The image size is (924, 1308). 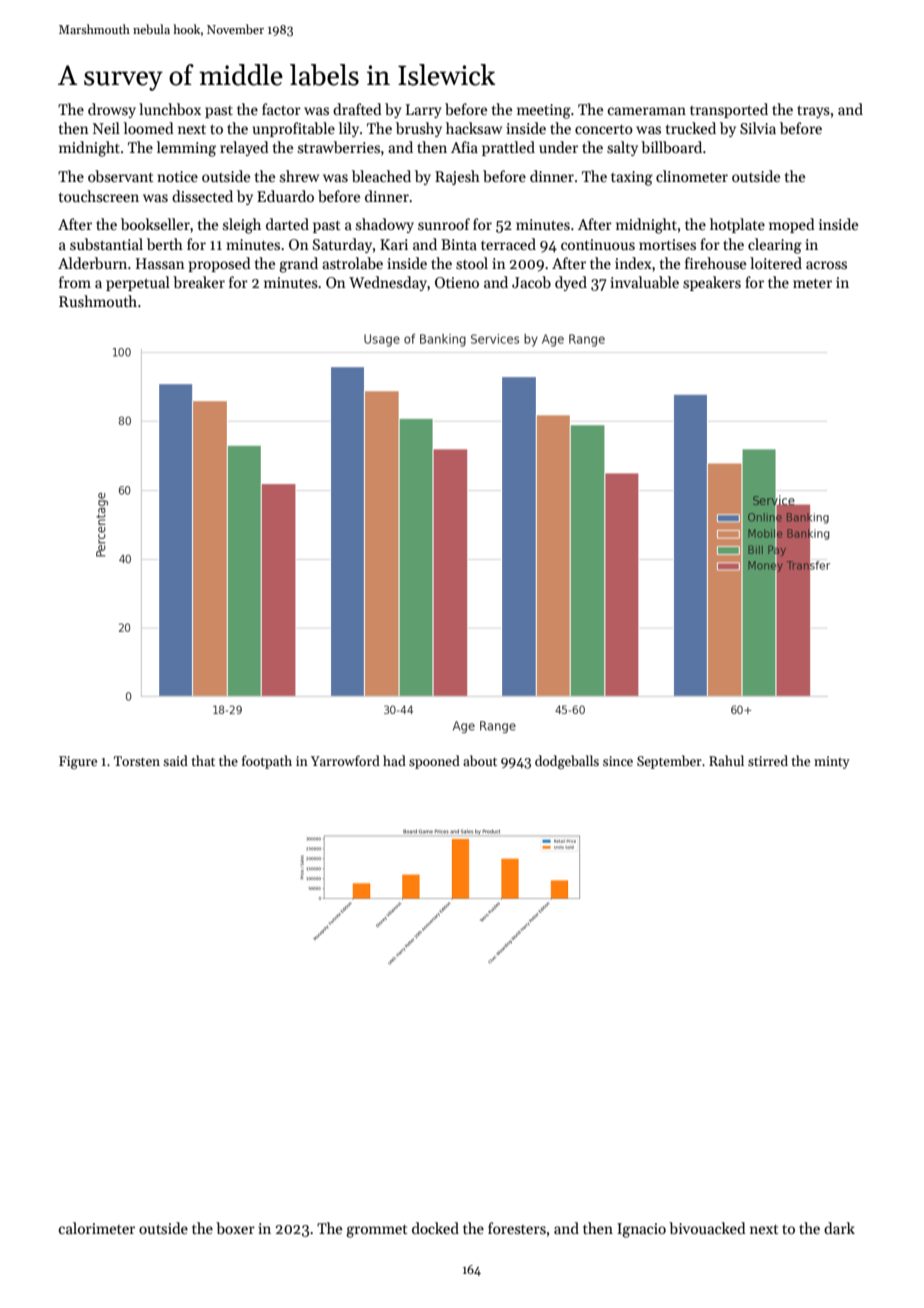 What do you see at coordinates (435, 1228) in the page?
I see `docked` at bounding box center [435, 1228].
